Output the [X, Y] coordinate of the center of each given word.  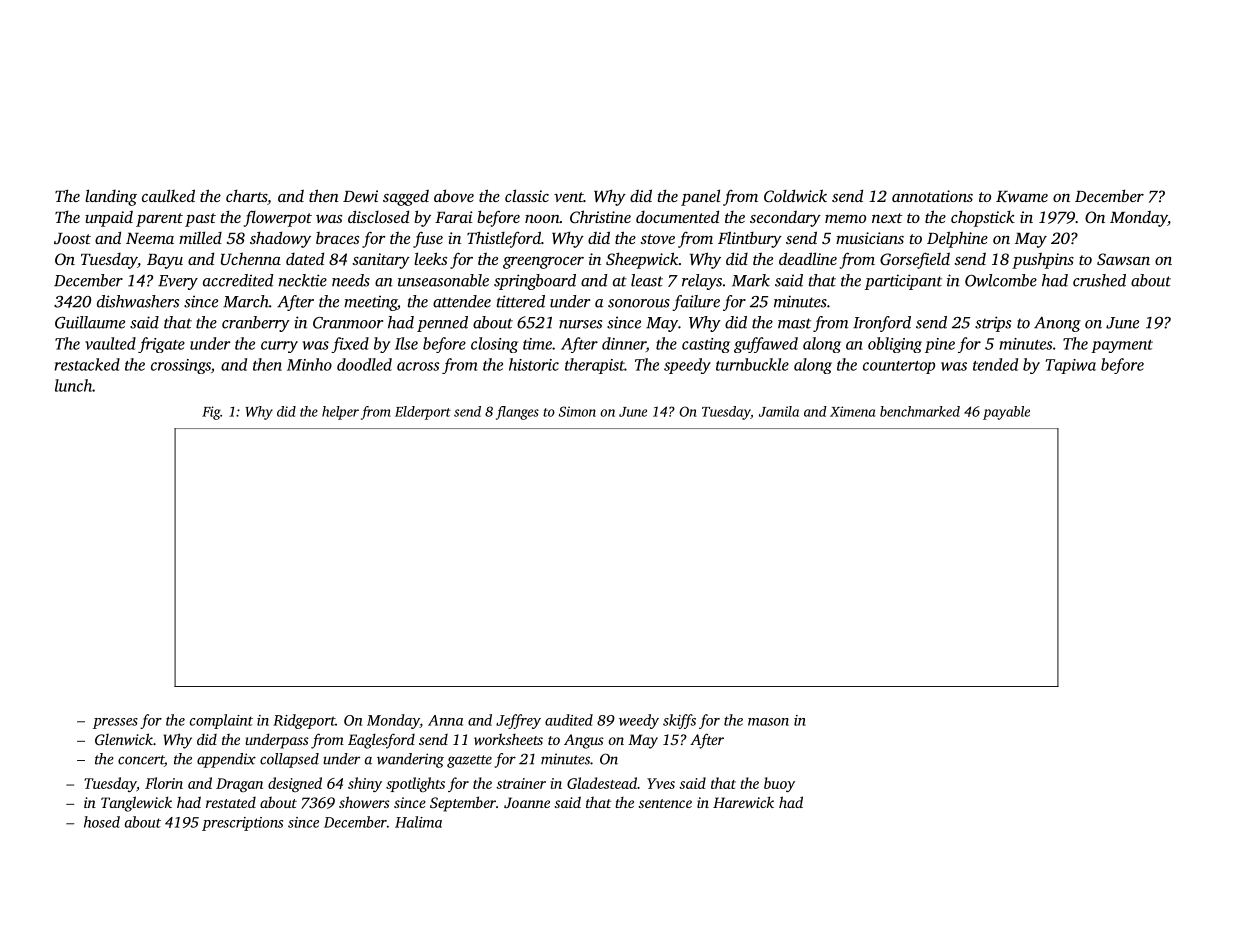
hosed [102, 822]
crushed [1099, 280]
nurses [580, 324]
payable [1006, 413]
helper [340, 413]
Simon [577, 411]
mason [768, 722]
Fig [211, 413]
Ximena [852, 411]
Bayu [165, 261]
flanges [517, 413]
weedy [639, 721]
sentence [665, 803]
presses [115, 723]
